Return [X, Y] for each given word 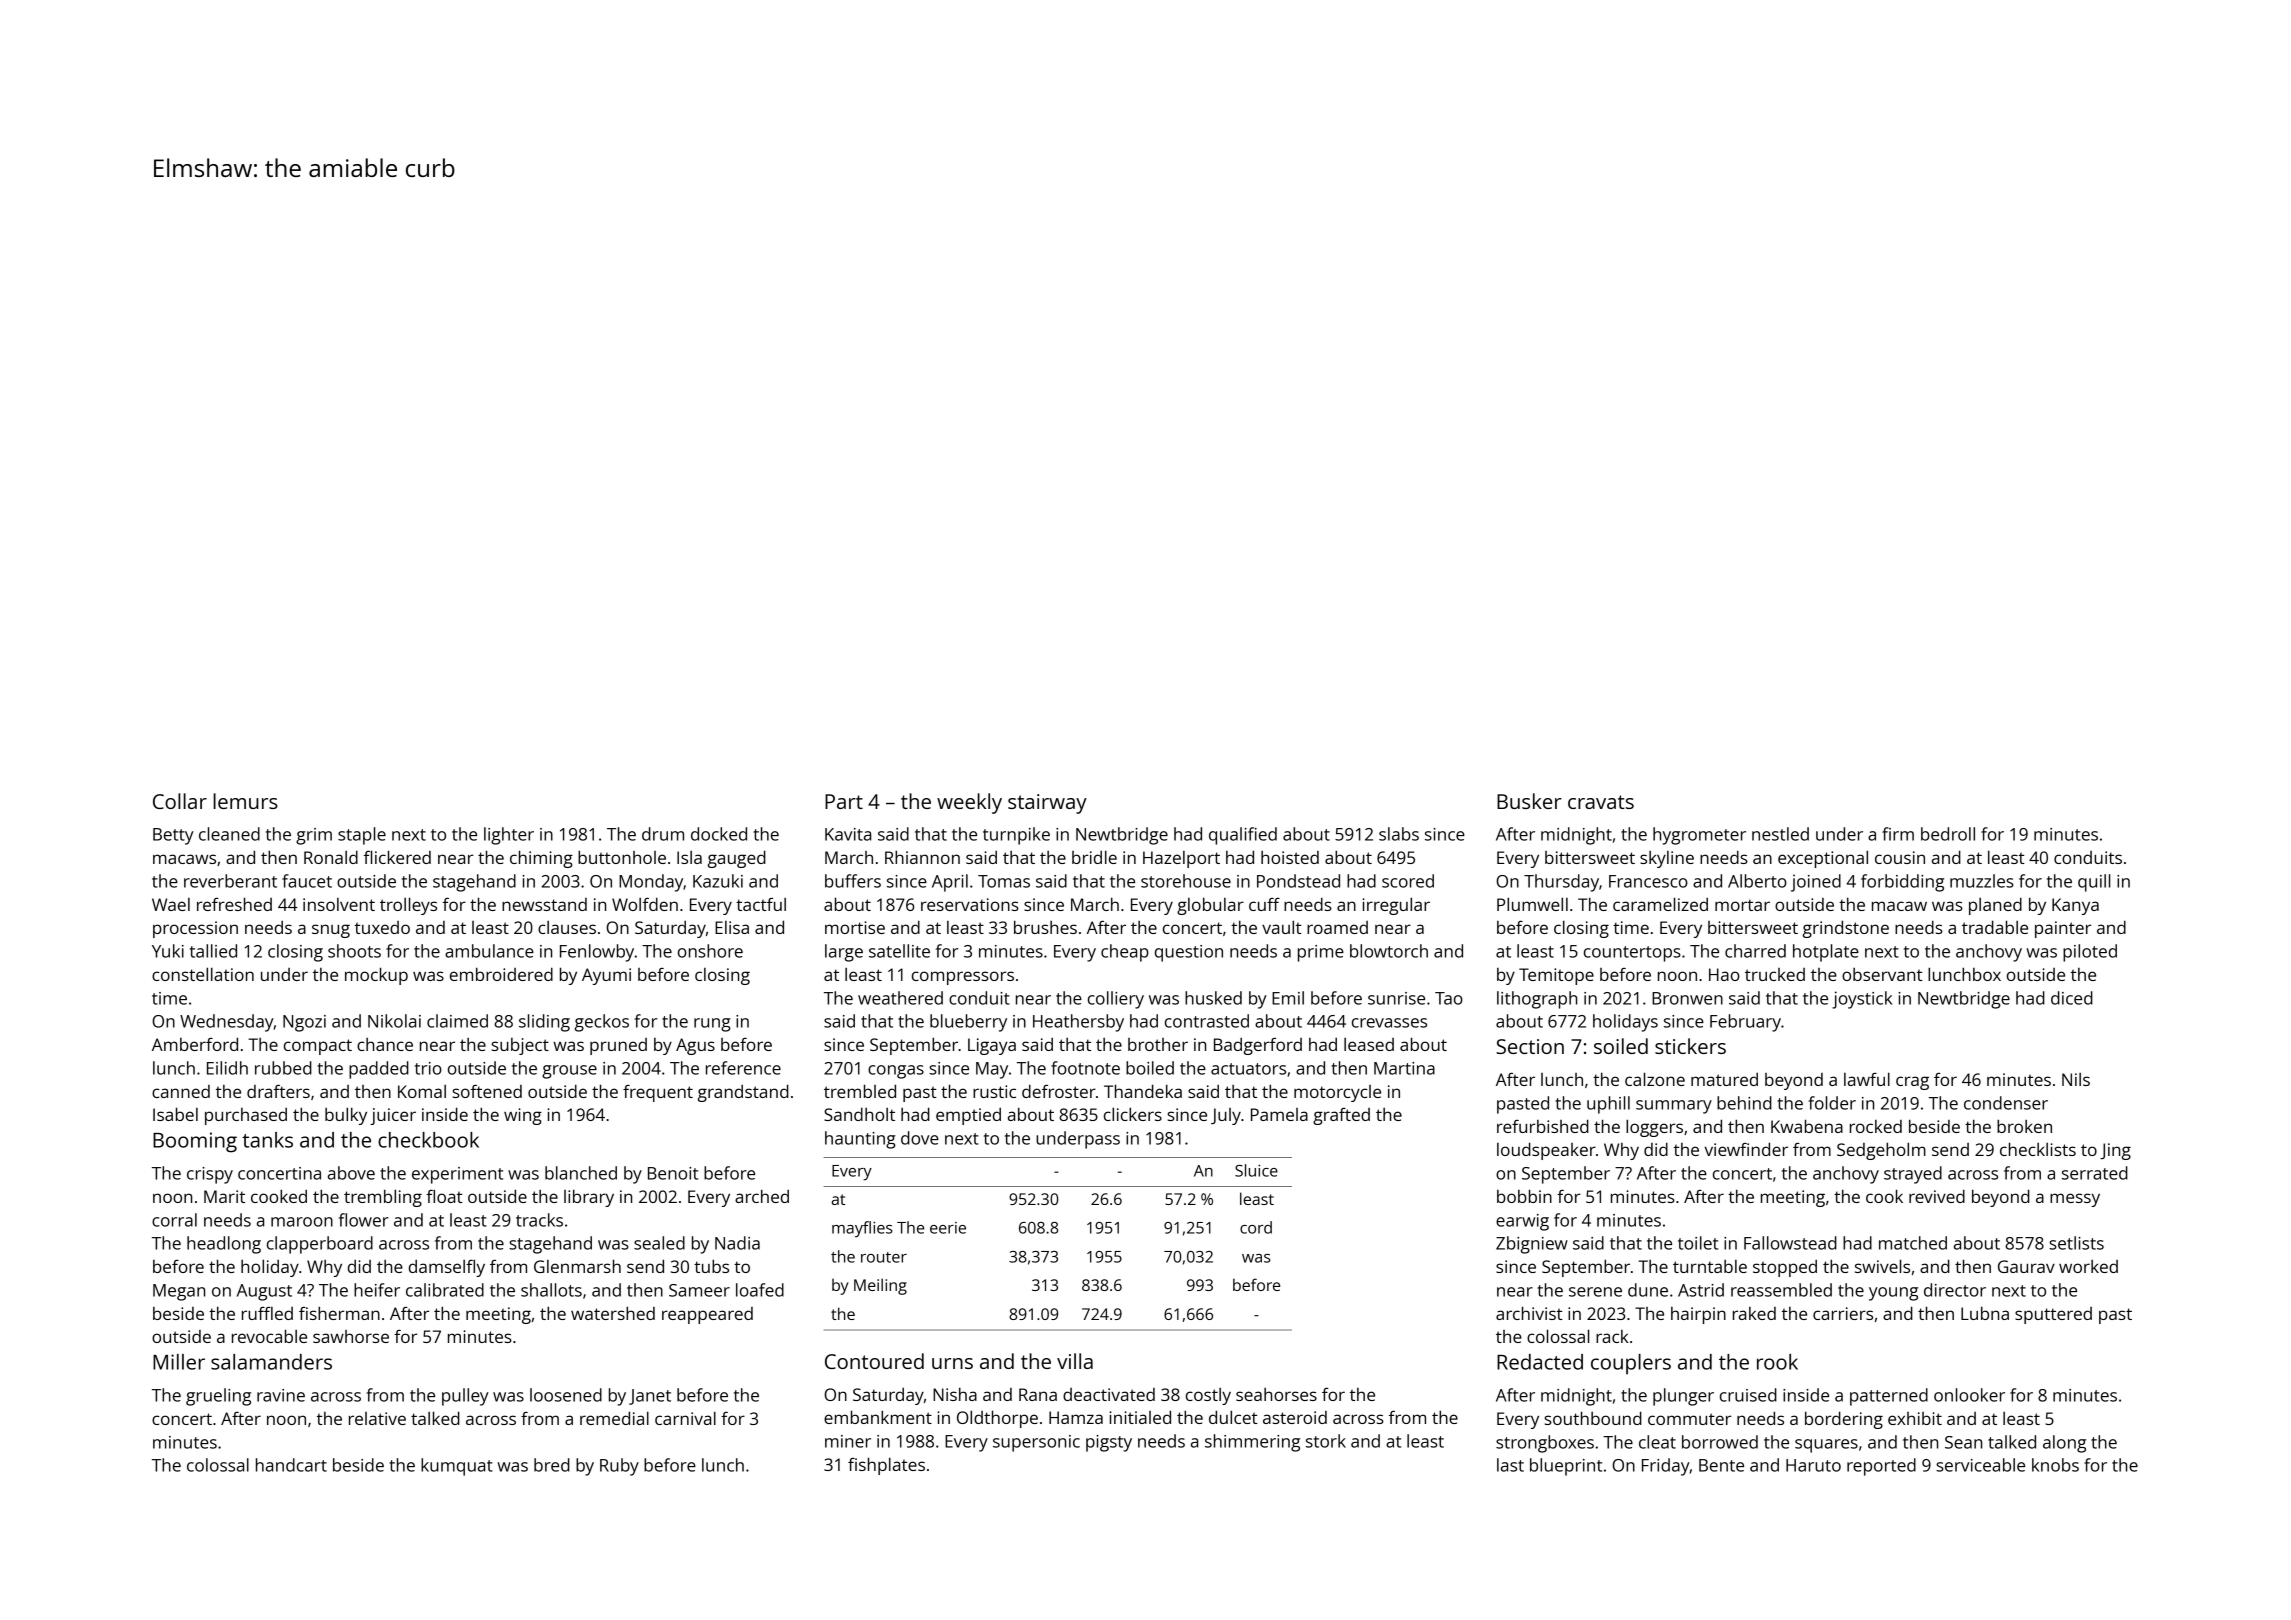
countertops [1632, 954]
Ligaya [992, 1046]
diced [2072, 998]
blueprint [1566, 1467]
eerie [948, 1228]
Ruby [619, 1467]
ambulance [489, 951]
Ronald [331, 857]
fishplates [886, 1466]
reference [743, 1068]
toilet [1698, 1243]
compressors [963, 978]
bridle [1094, 857]
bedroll [1948, 834]
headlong [224, 1245]
